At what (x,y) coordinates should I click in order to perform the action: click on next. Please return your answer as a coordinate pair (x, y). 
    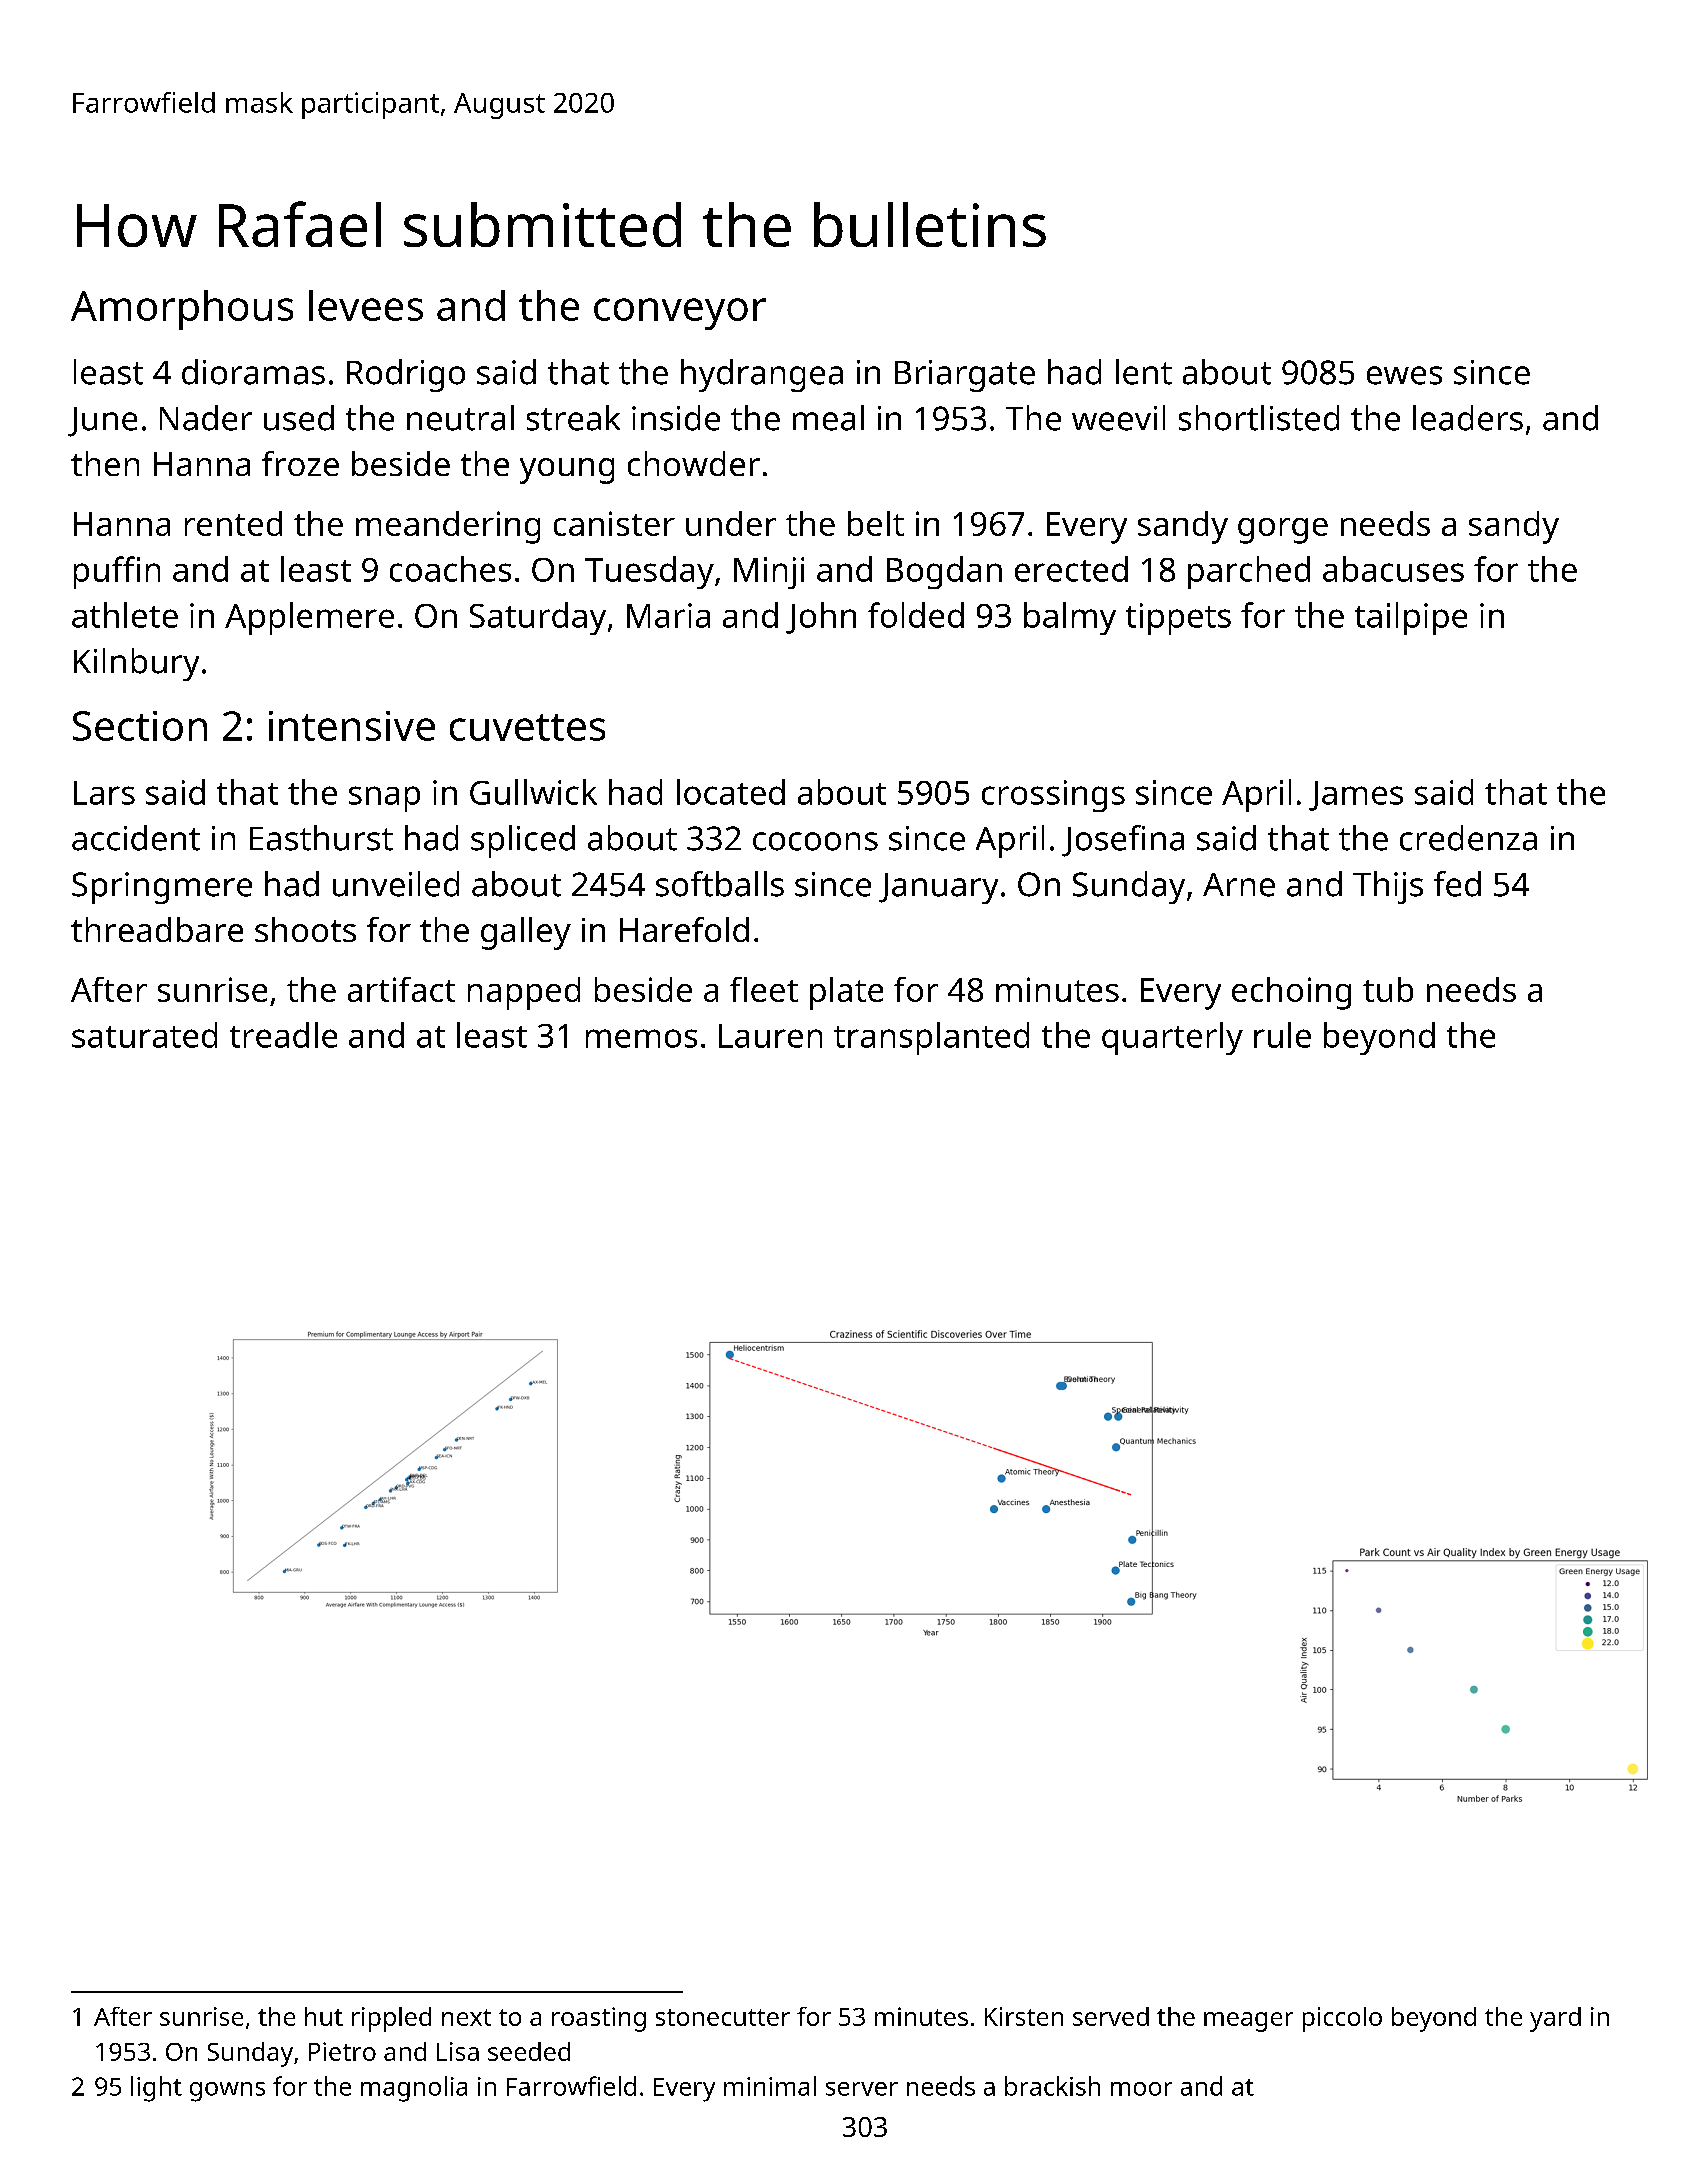
    Looking at the image, I should click on (466, 2017).
